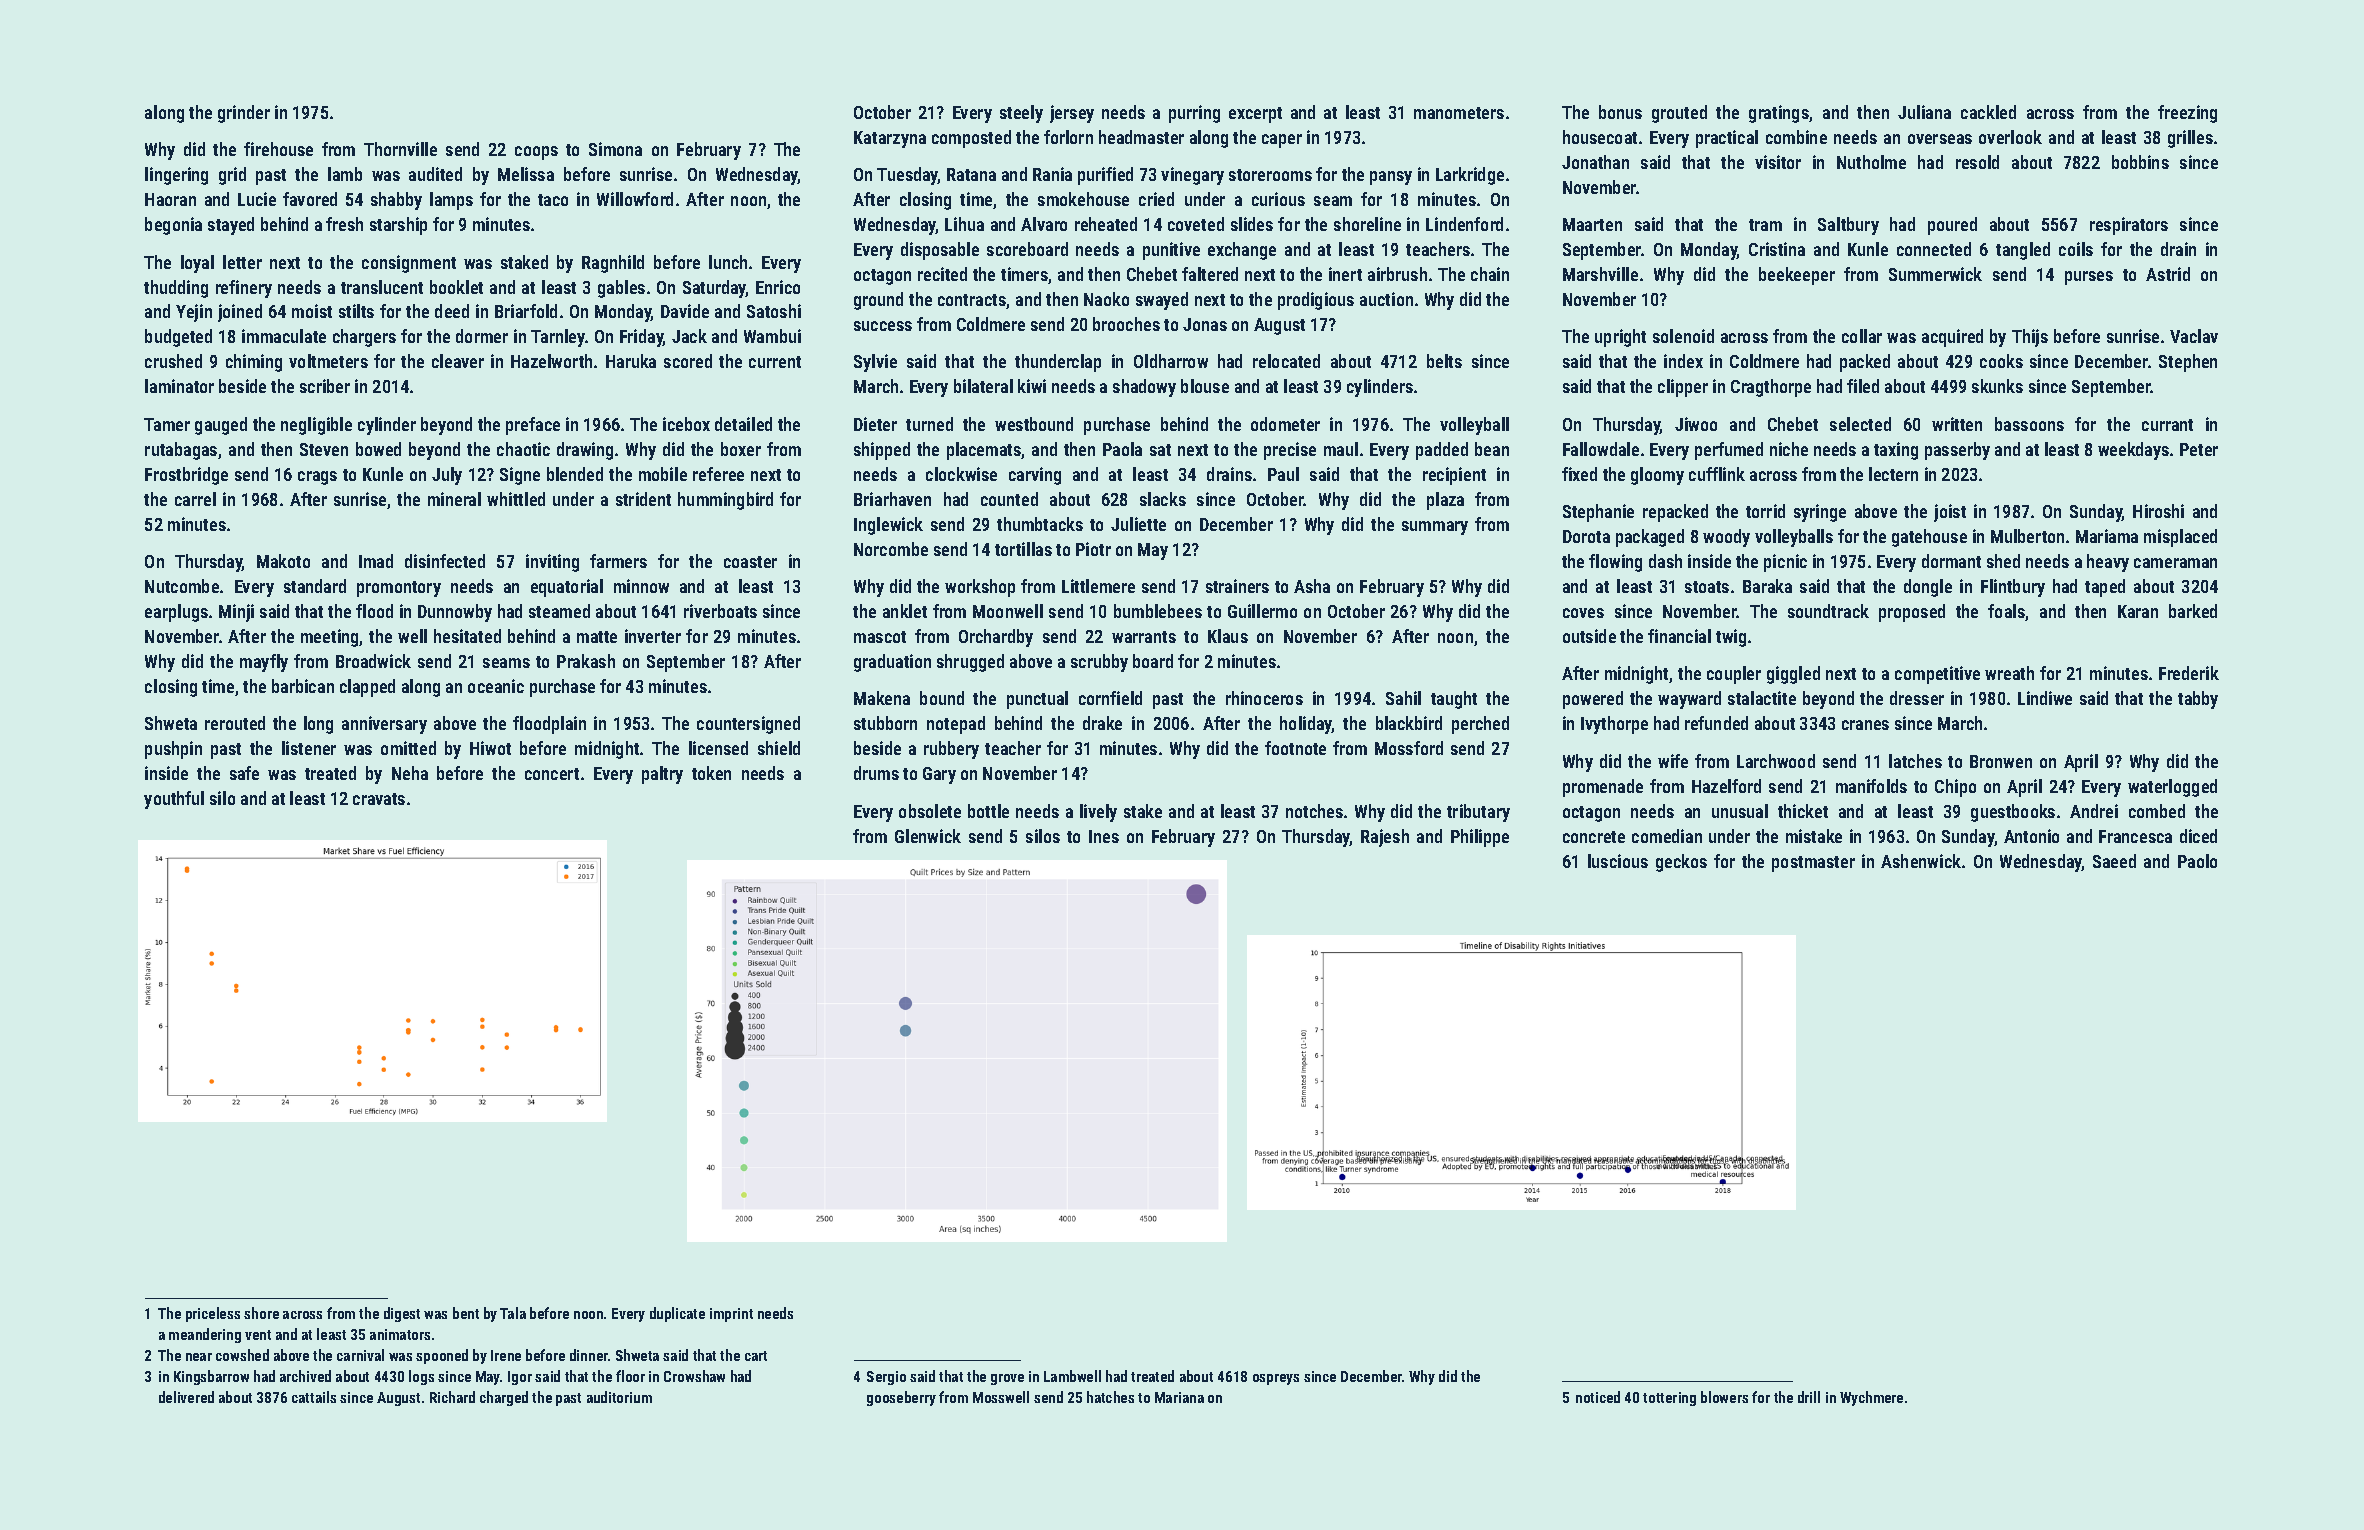 The image size is (2364, 1530). Describe the element at coordinates (1871, 1398) in the screenshot. I see `Wychmere` at that location.
